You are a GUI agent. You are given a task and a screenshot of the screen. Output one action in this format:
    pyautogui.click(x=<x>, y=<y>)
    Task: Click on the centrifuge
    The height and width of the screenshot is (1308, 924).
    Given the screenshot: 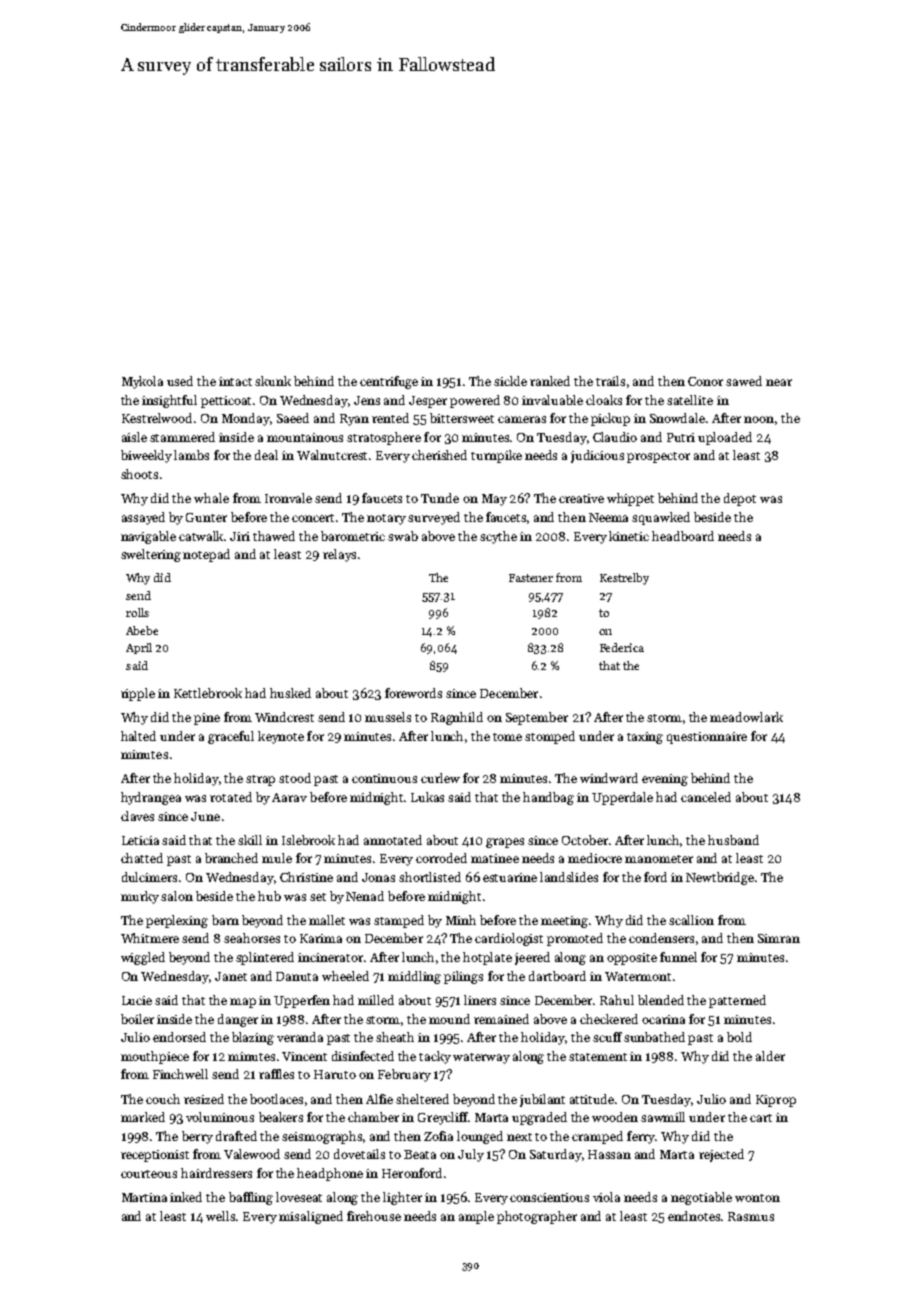 What is the action you would take?
    pyautogui.click(x=389, y=382)
